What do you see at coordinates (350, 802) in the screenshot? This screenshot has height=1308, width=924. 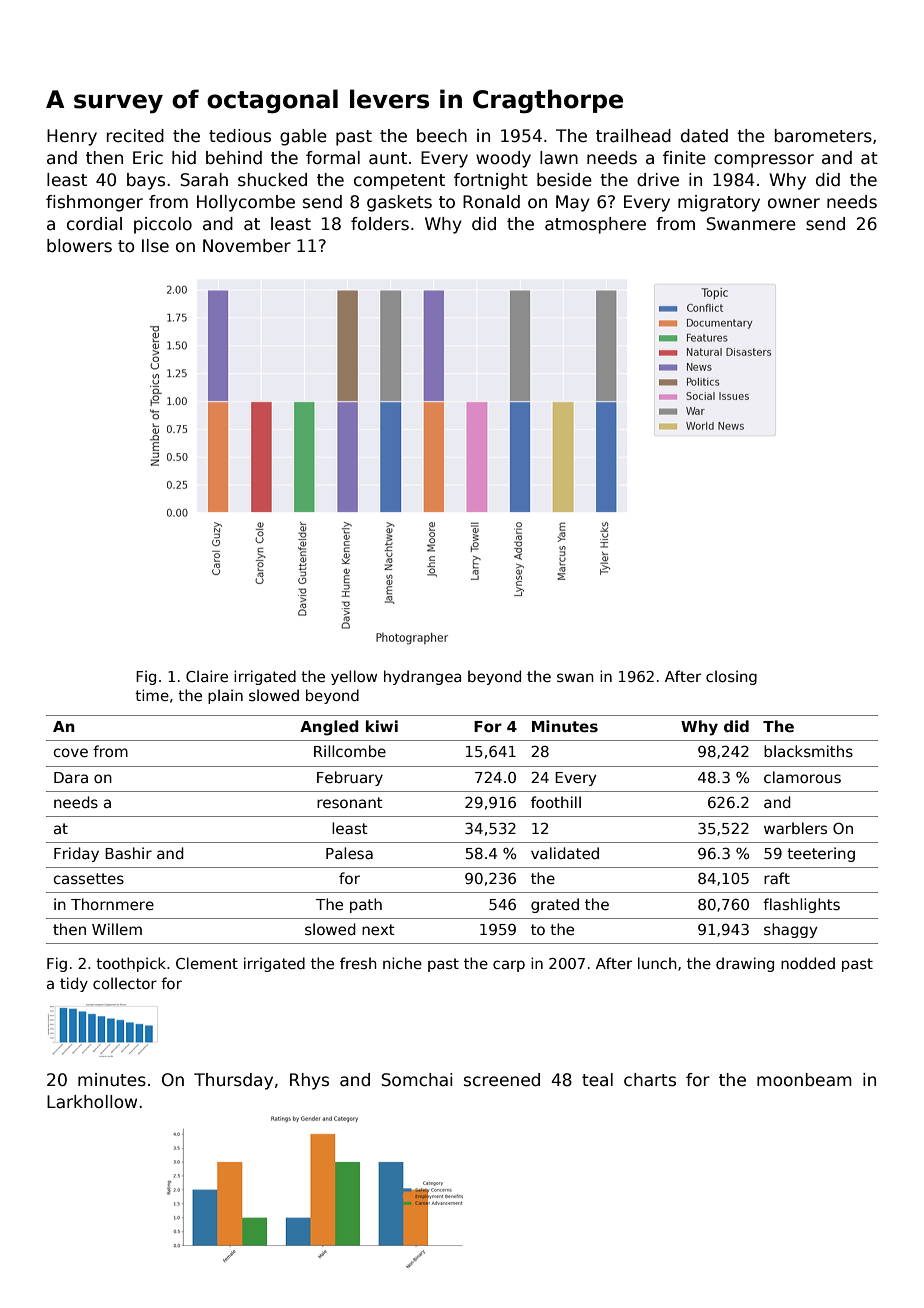 I see `resonant` at bounding box center [350, 802].
